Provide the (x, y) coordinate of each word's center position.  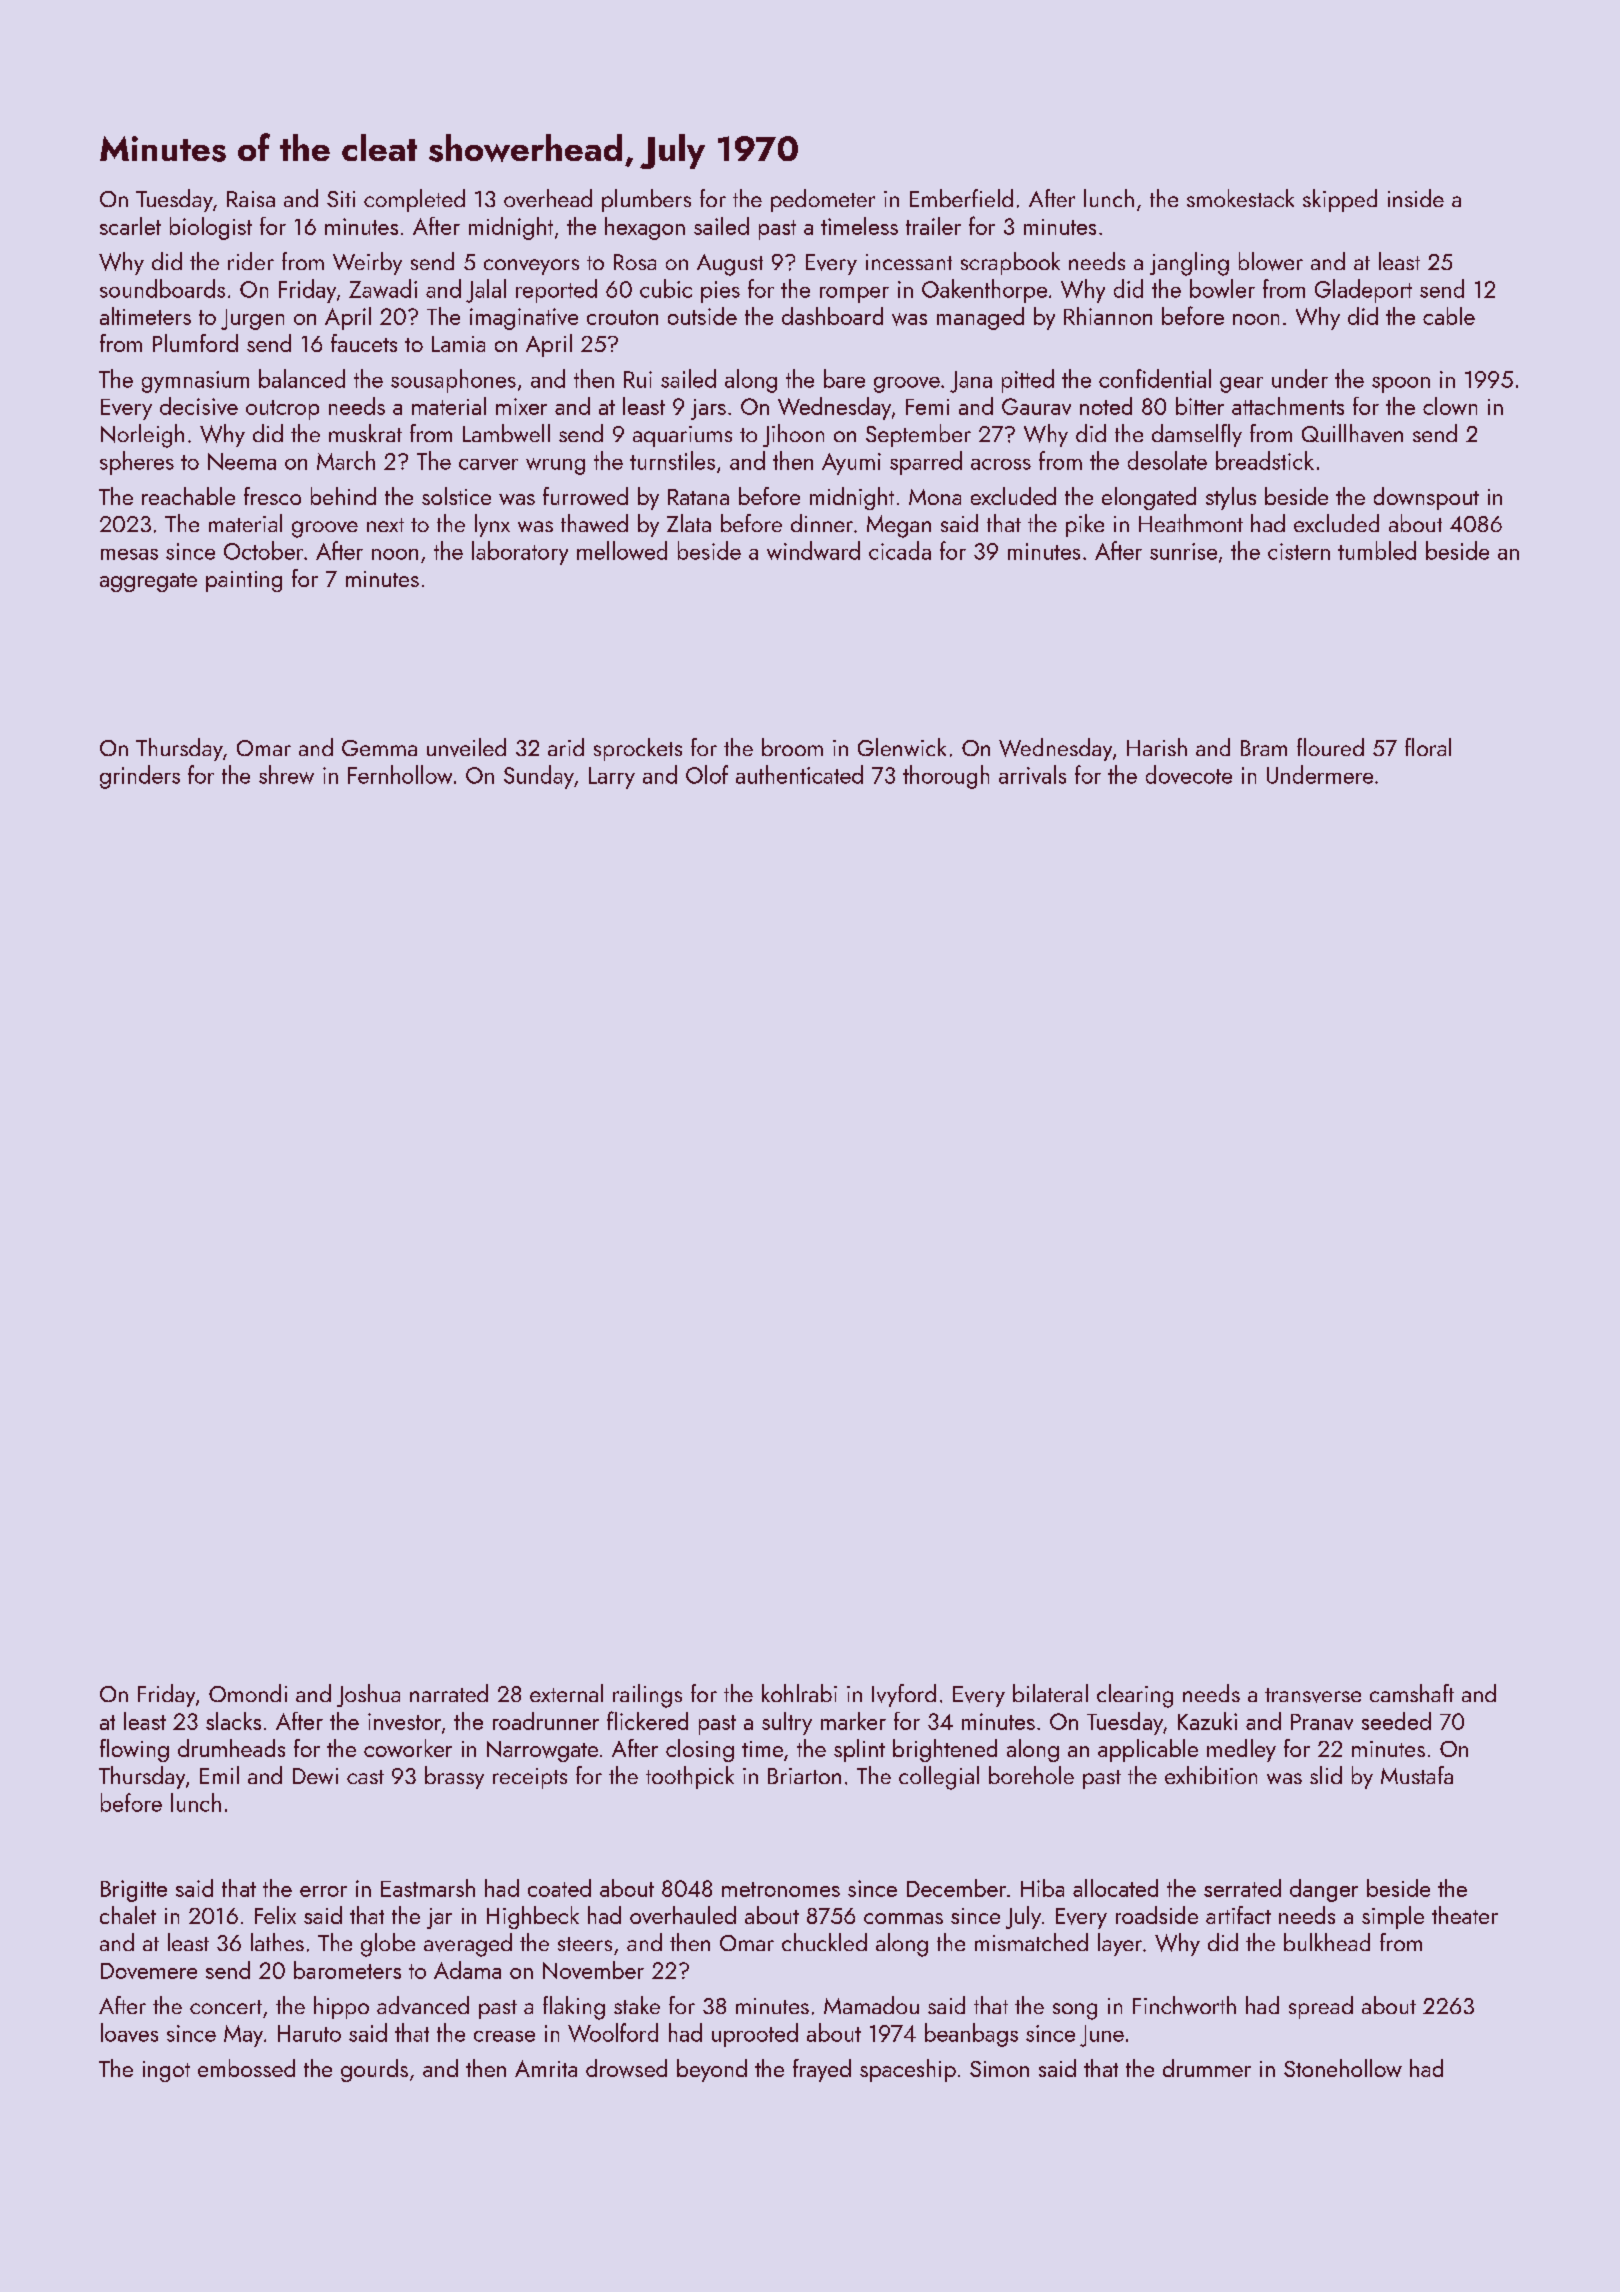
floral (1428, 747)
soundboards (162, 288)
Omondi (248, 1693)
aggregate (148, 582)
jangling (1189, 264)
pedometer (823, 200)
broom (792, 747)
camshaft (1412, 1693)
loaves (129, 2032)
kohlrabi (799, 1693)
